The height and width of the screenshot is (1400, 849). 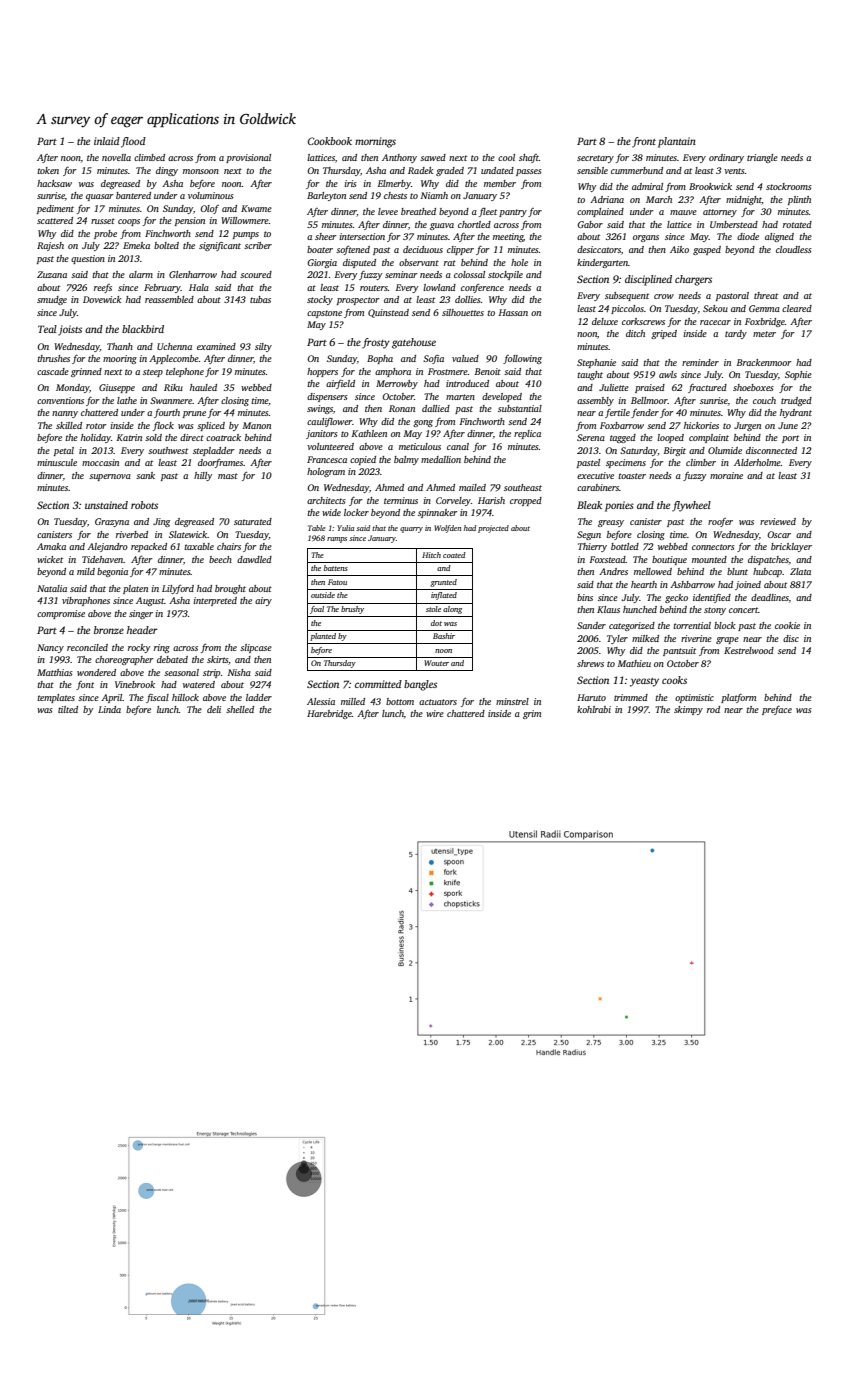 What do you see at coordinates (61, 614) in the screenshot?
I see `compromise` at bounding box center [61, 614].
